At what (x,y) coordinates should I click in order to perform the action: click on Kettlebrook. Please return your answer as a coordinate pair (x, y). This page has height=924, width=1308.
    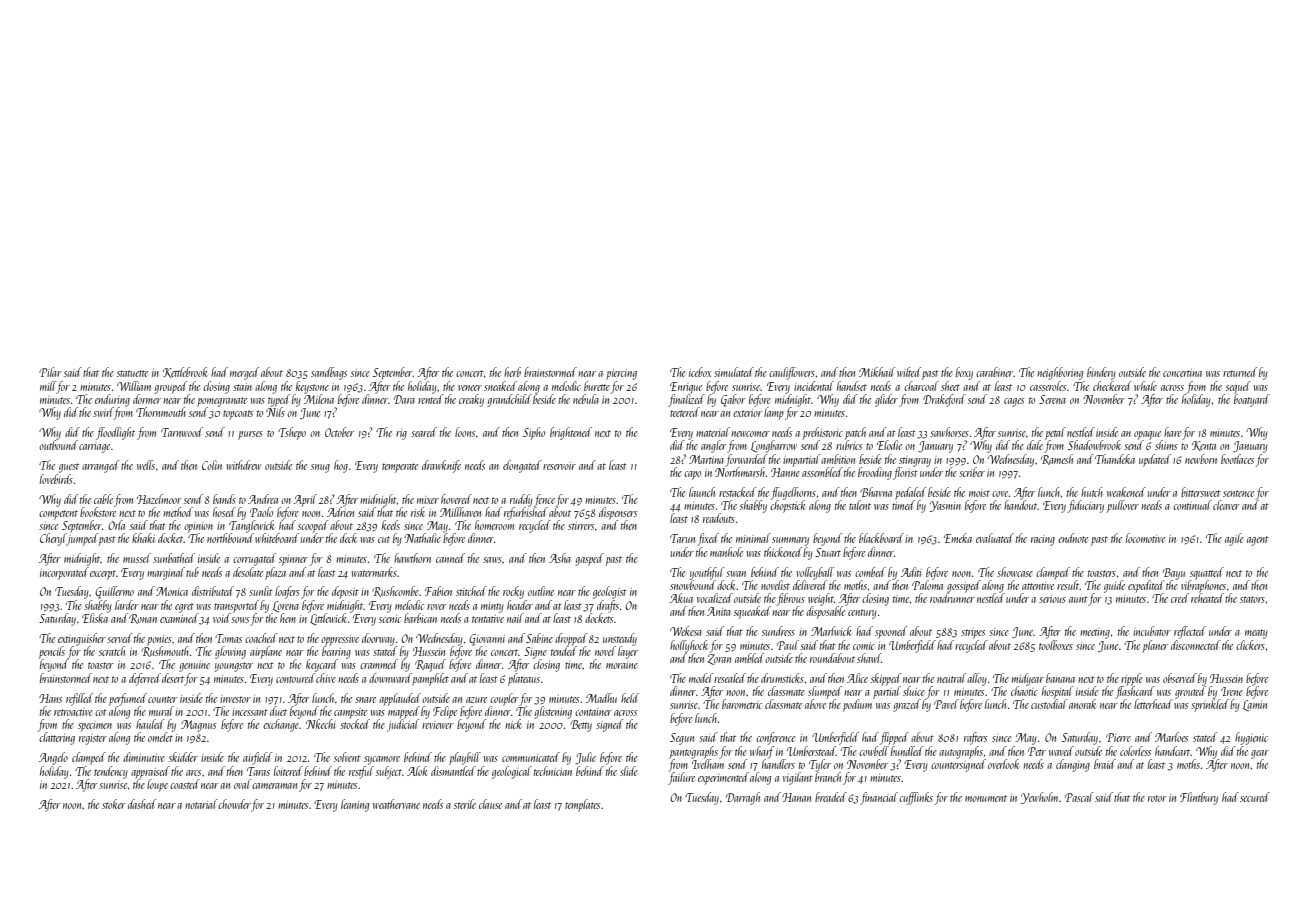
    Looking at the image, I should click on (185, 372).
